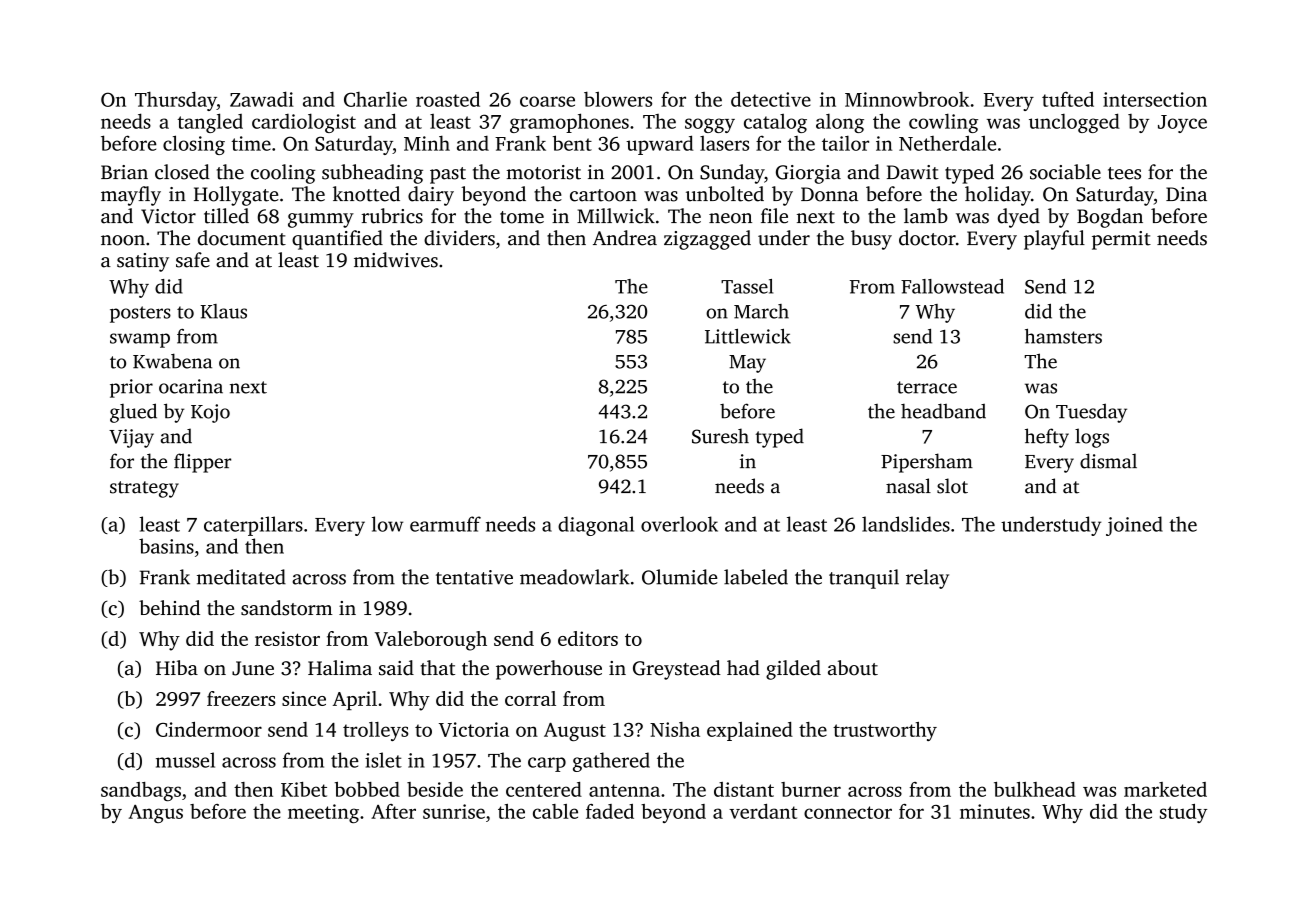 The width and height of the screenshot is (1308, 924). What do you see at coordinates (144, 489) in the screenshot?
I see `strategy` at bounding box center [144, 489].
